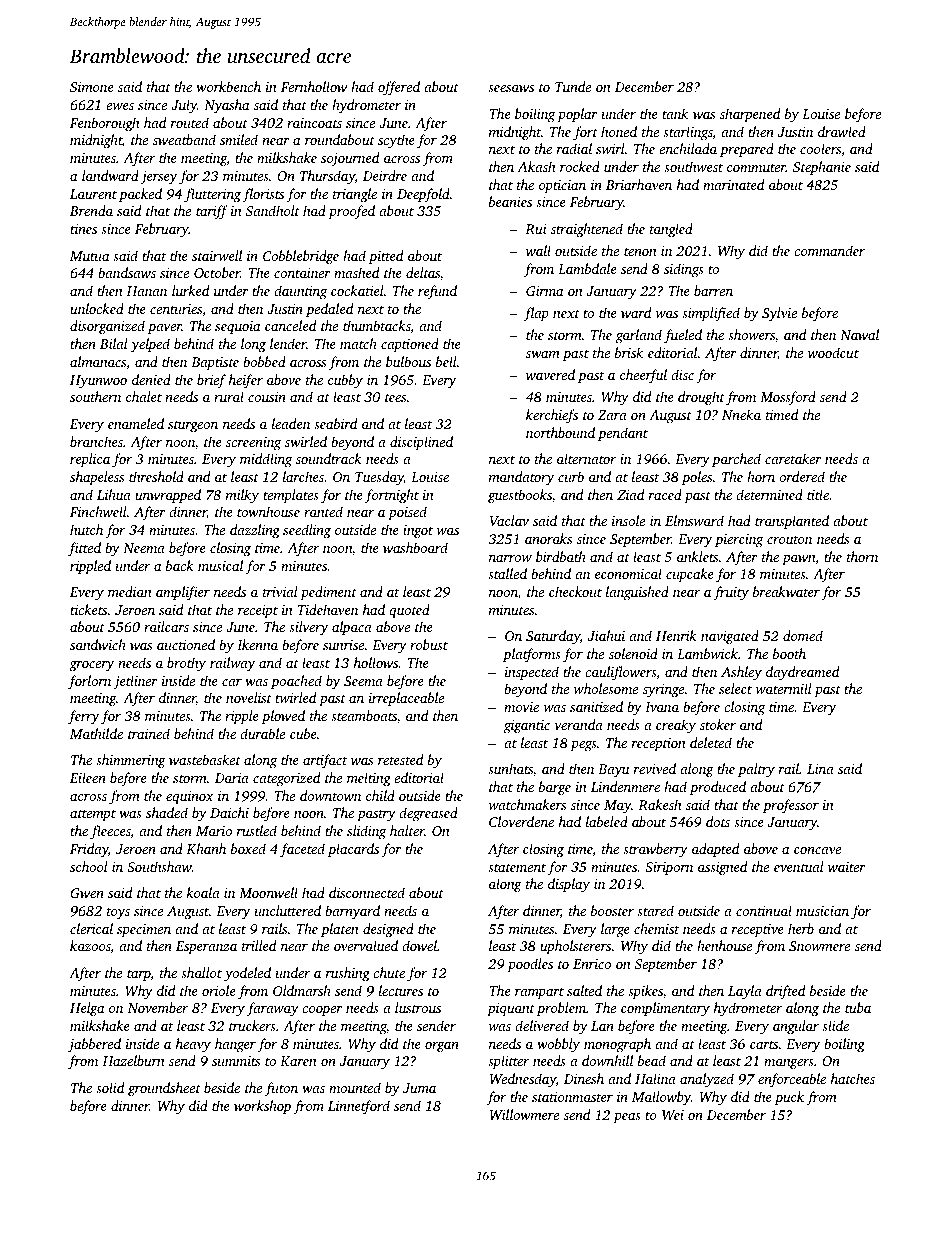 The width and height of the screenshot is (952, 1233). Describe the element at coordinates (713, 290) in the screenshot. I see `barren` at that location.
